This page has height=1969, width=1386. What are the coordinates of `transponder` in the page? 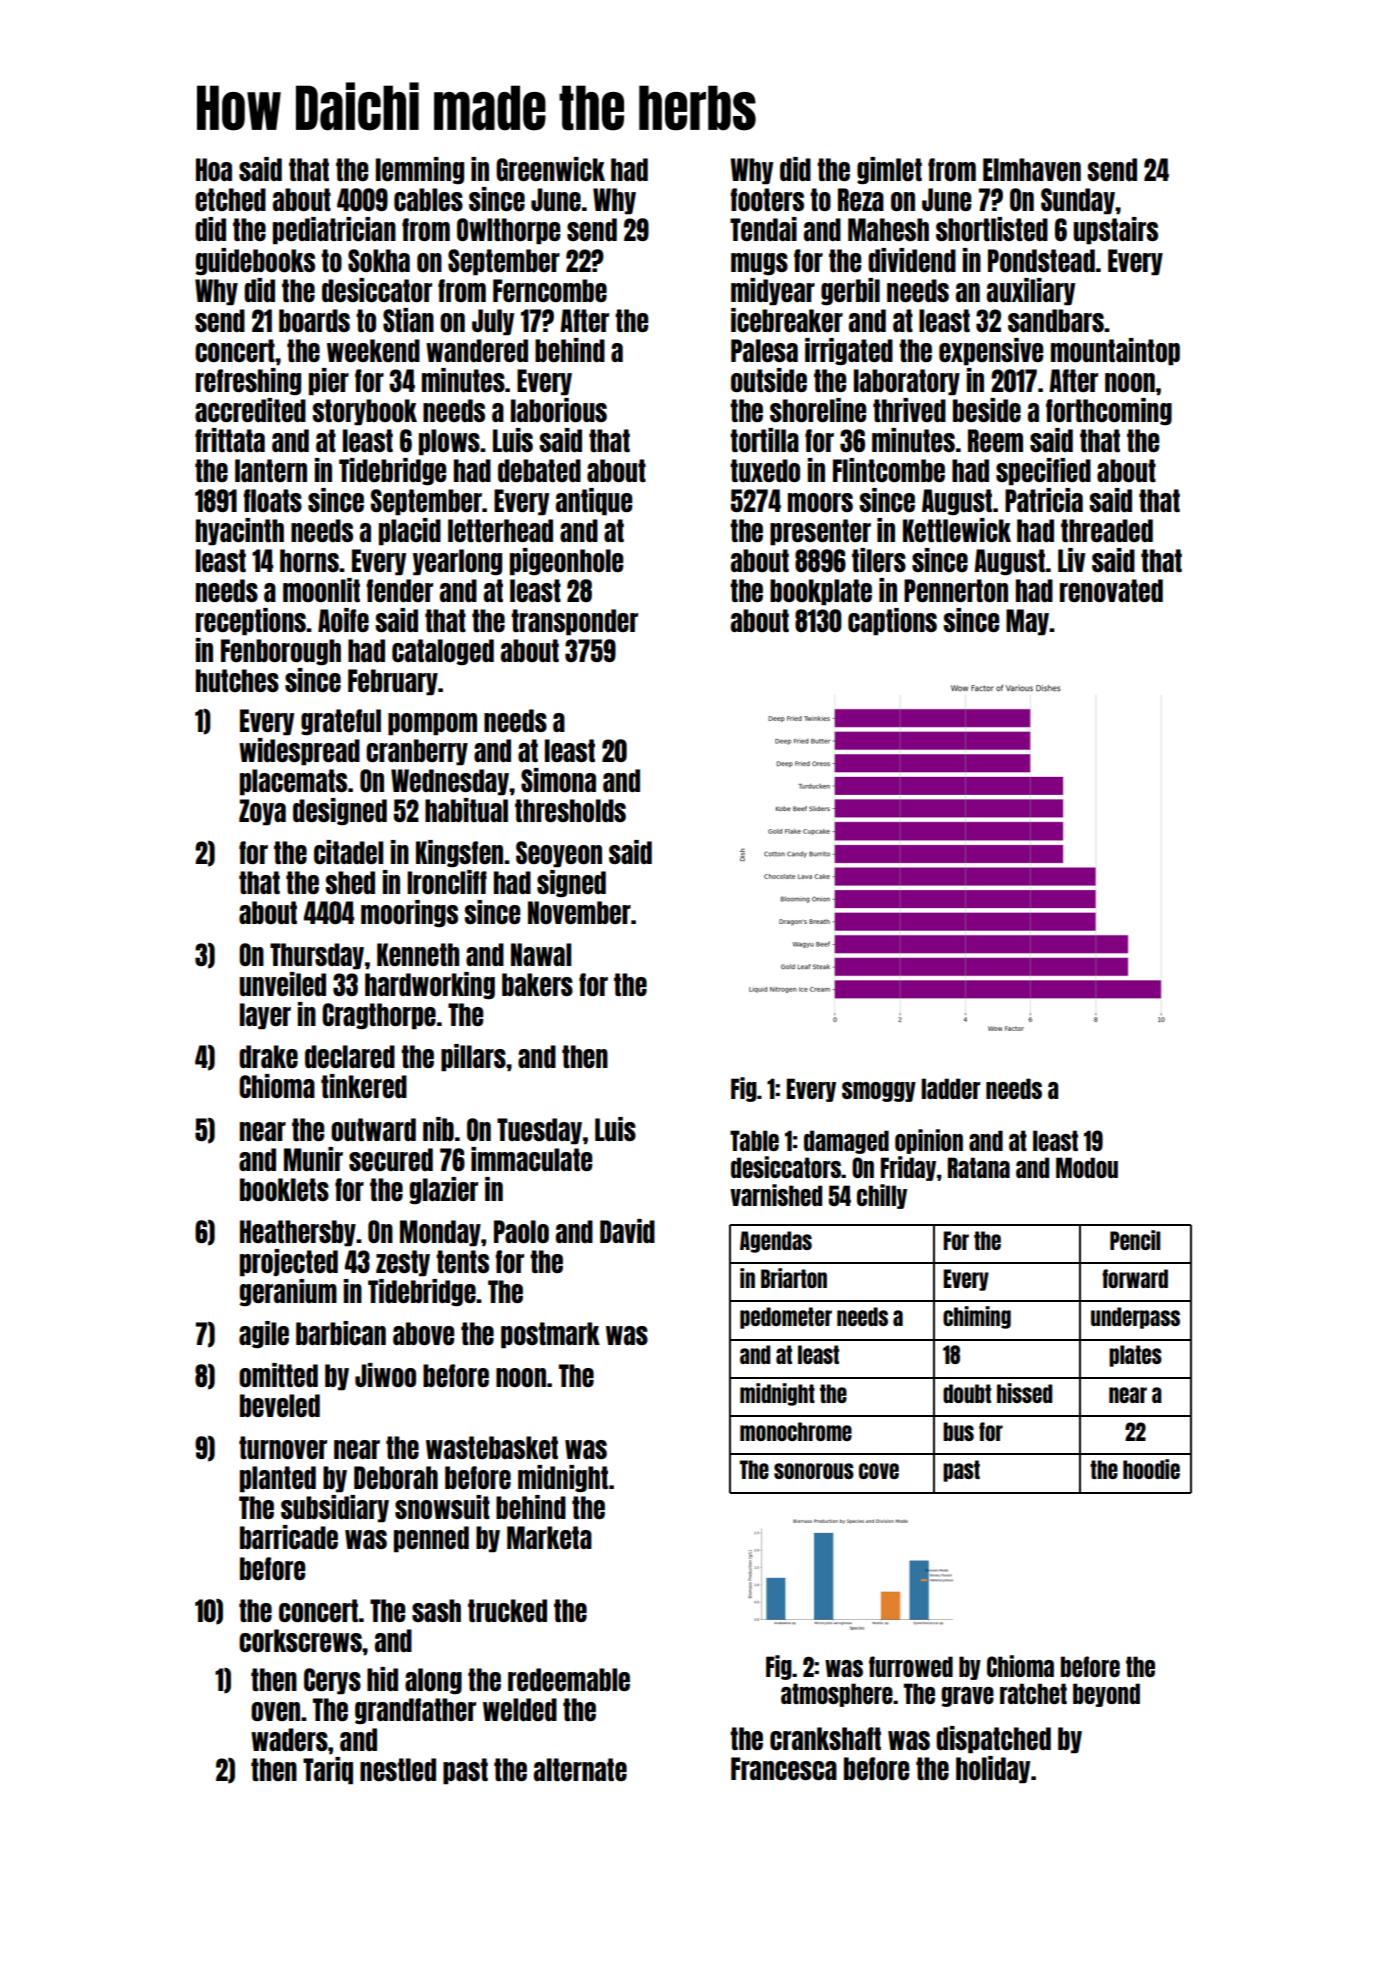 It's located at (574, 622).
